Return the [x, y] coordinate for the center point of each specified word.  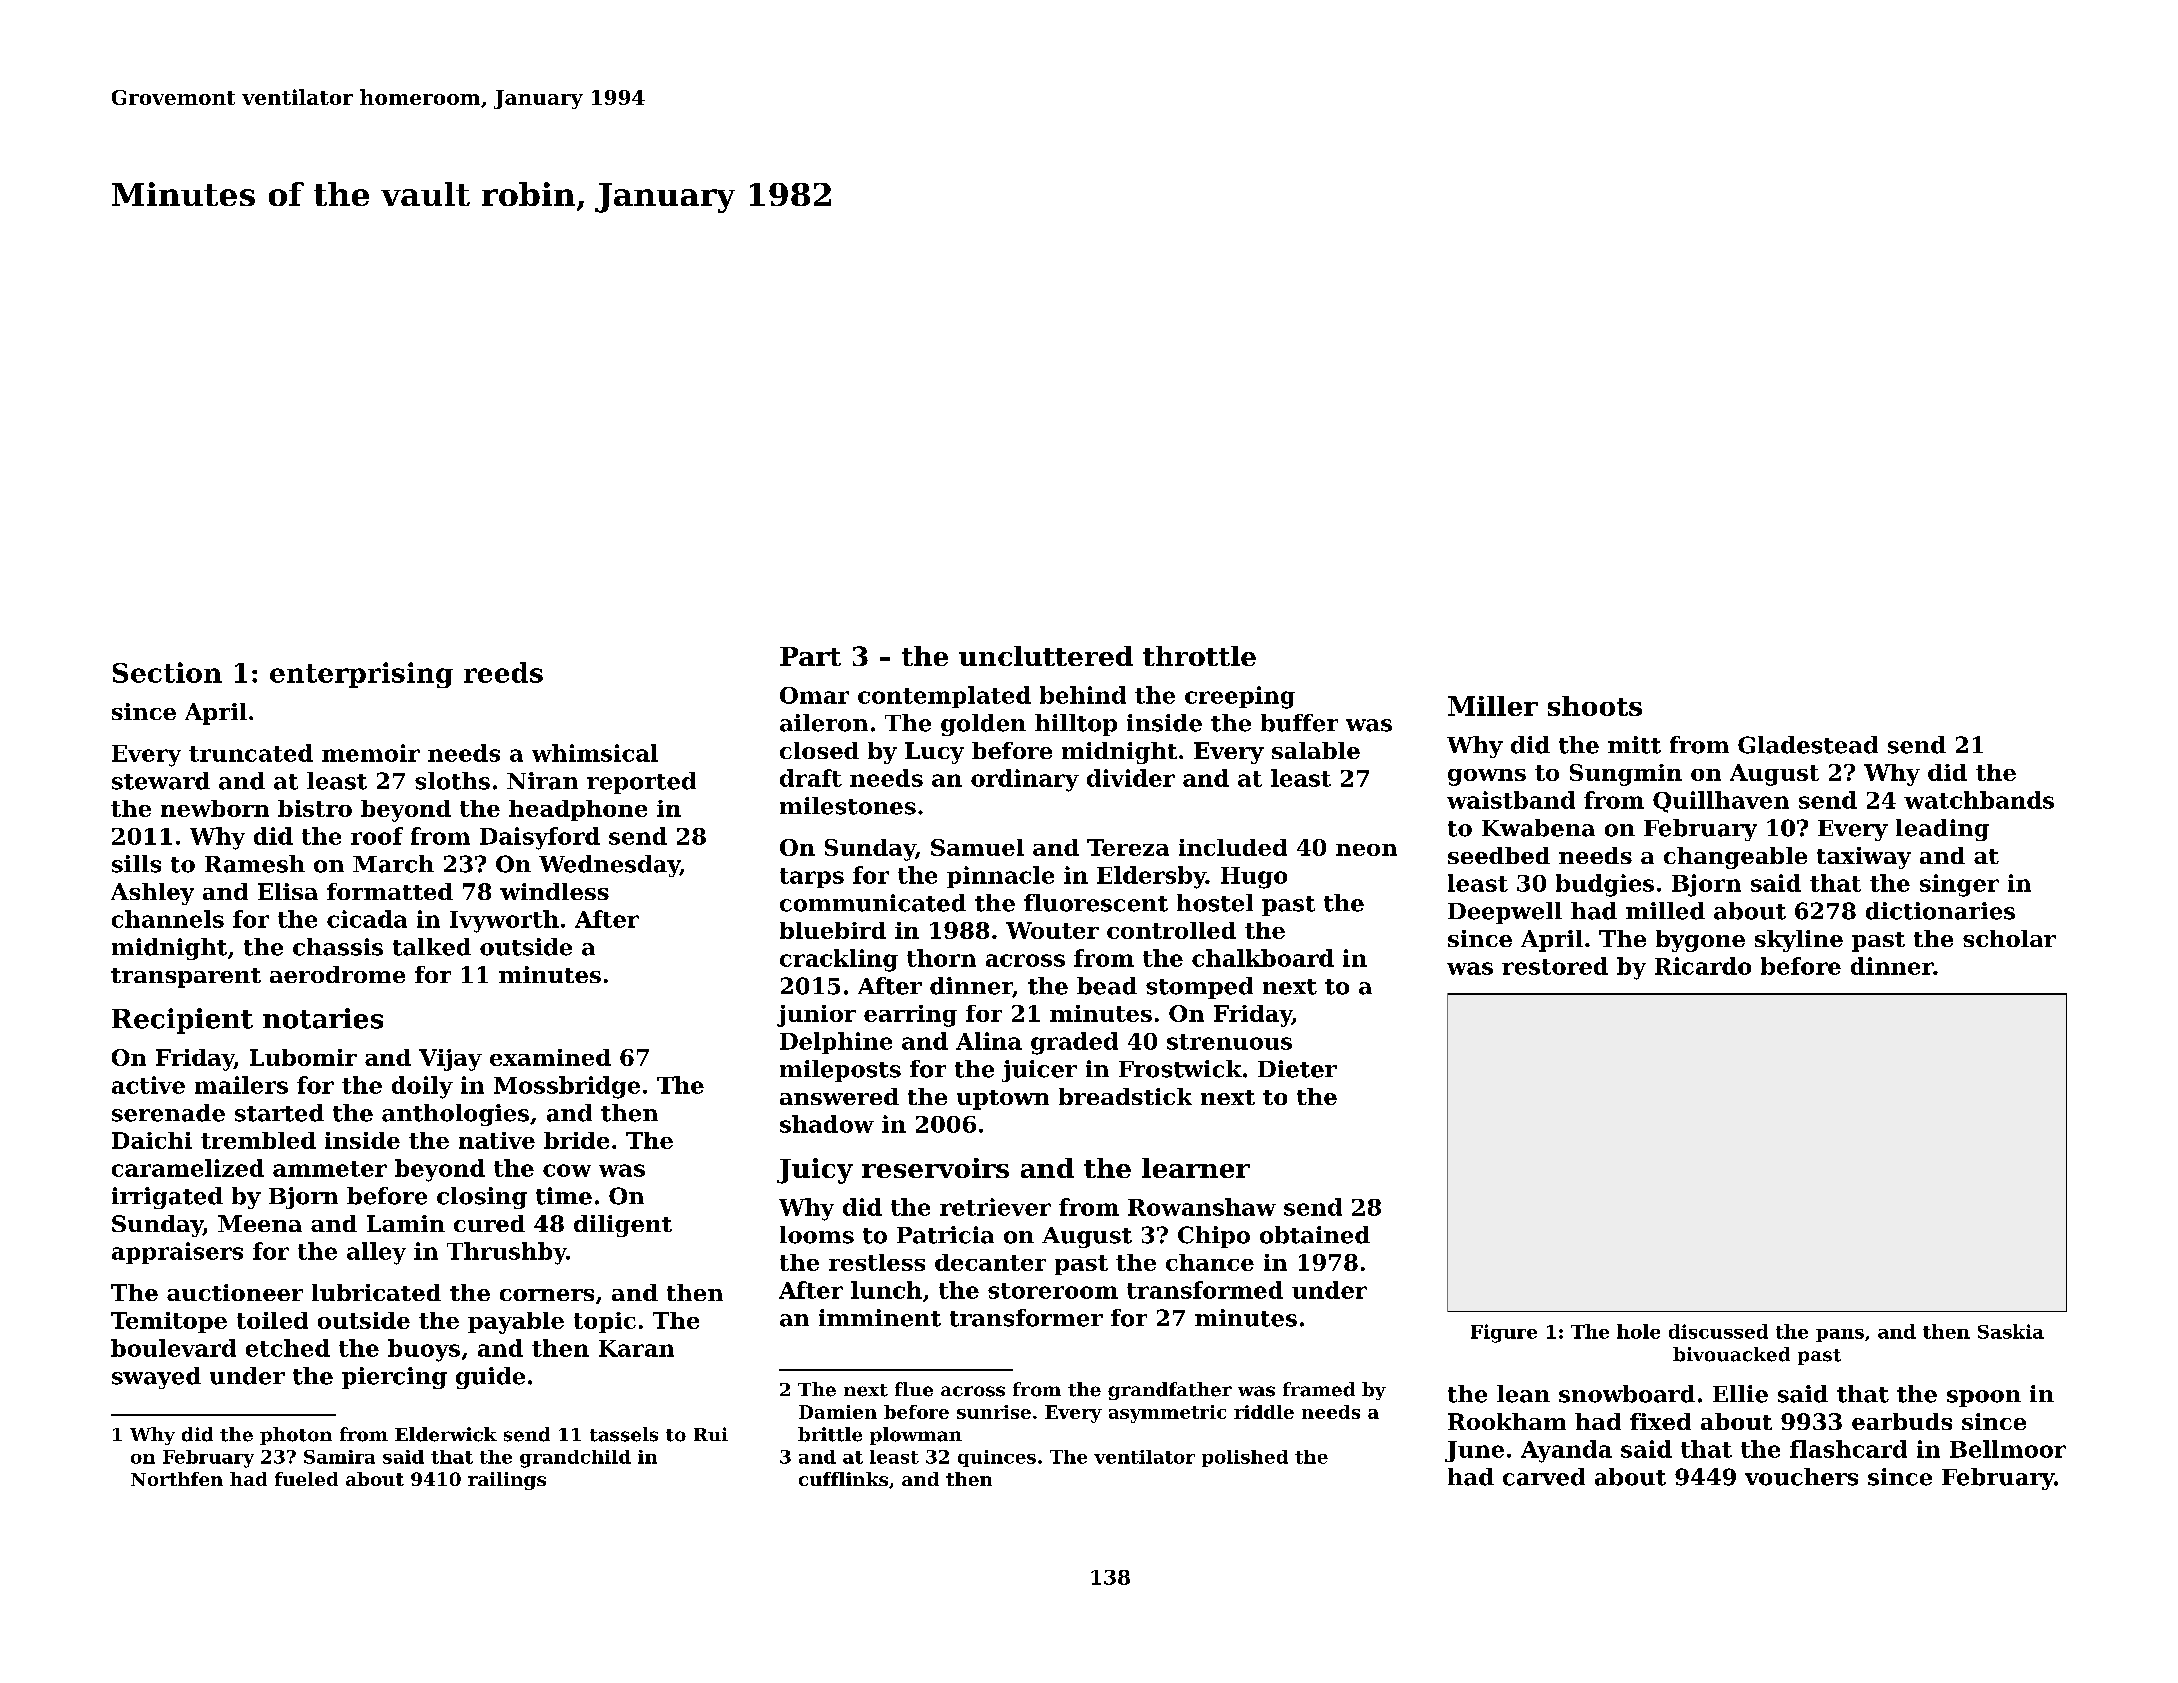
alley [376, 1253]
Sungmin [1626, 775]
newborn [215, 808]
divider [1131, 778]
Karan [636, 1348]
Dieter [1297, 1069]
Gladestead [1808, 745]
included [1233, 847]
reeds [503, 672]
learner [1196, 1168]
